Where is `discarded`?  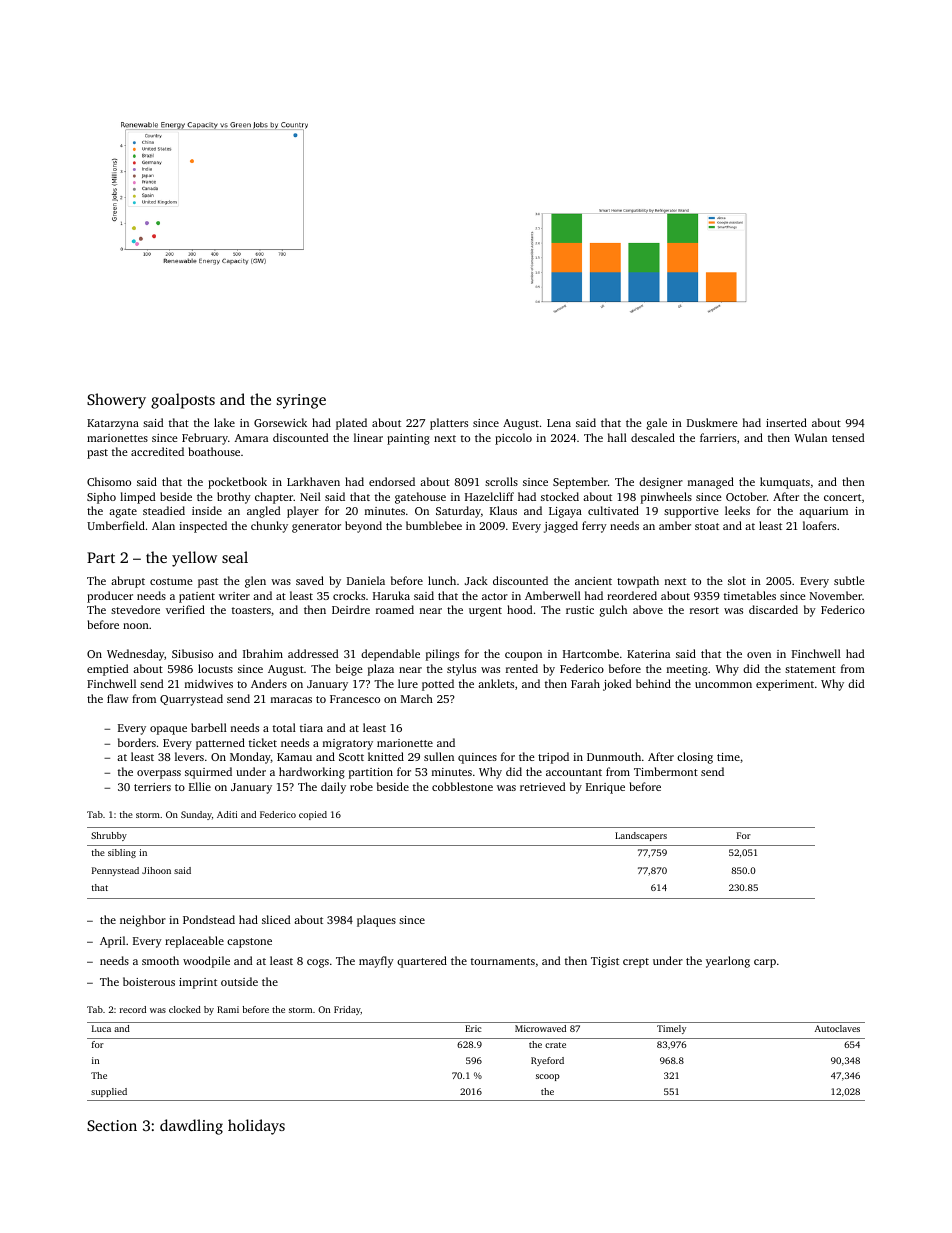 discarded is located at coordinates (773, 609).
